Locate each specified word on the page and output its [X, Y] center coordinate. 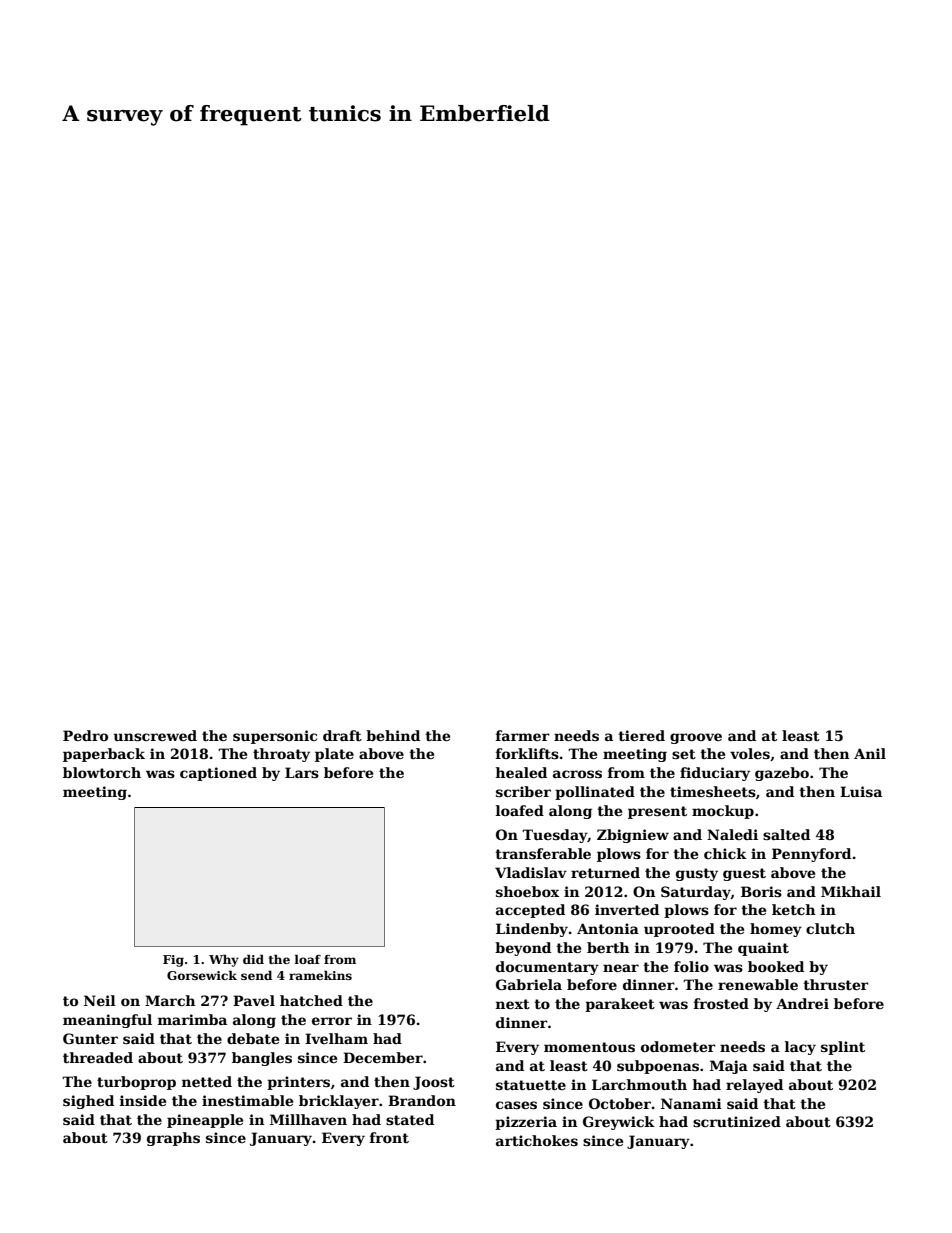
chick [725, 853]
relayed [754, 1086]
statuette [531, 1085]
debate [253, 1038]
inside [143, 1100]
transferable [543, 853]
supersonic [275, 737]
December [383, 1057]
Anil [870, 753]
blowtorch [102, 772]
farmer [523, 735]
